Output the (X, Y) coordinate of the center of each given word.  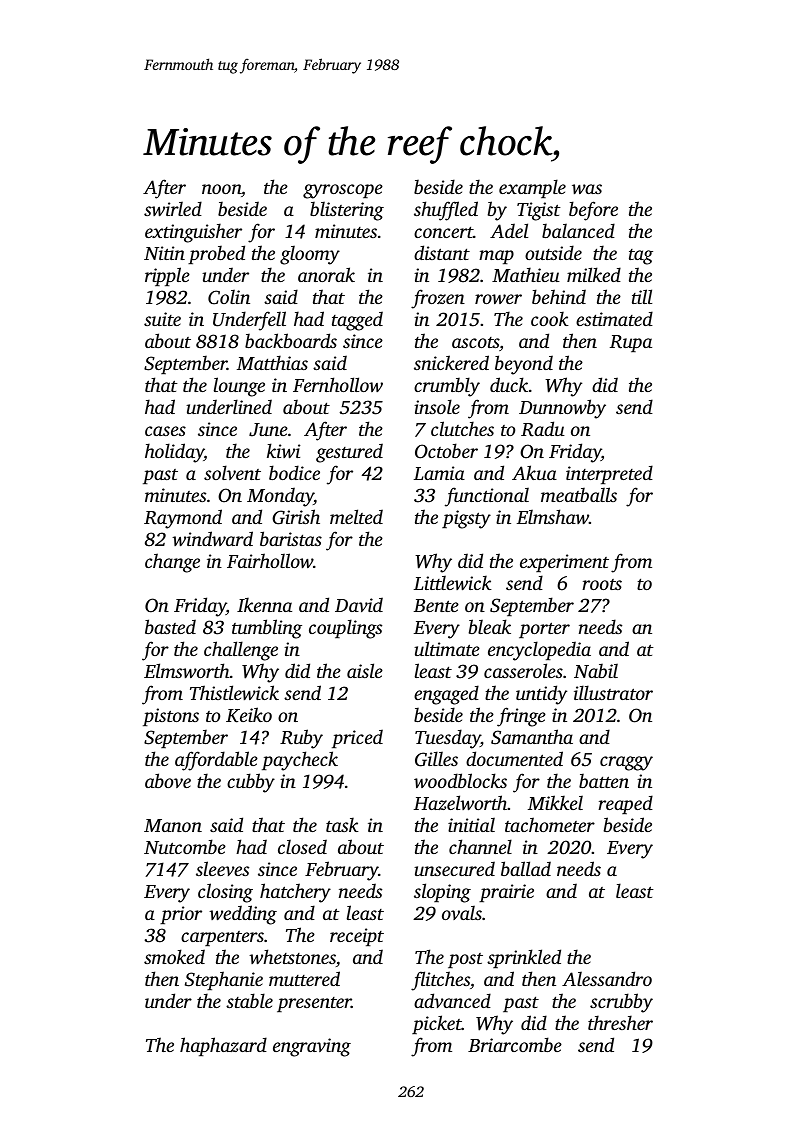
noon (221, 189)
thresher (620, 1022)
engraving (312, 1047)
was (587, 189)
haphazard (223, 1046)
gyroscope (343, 191)
